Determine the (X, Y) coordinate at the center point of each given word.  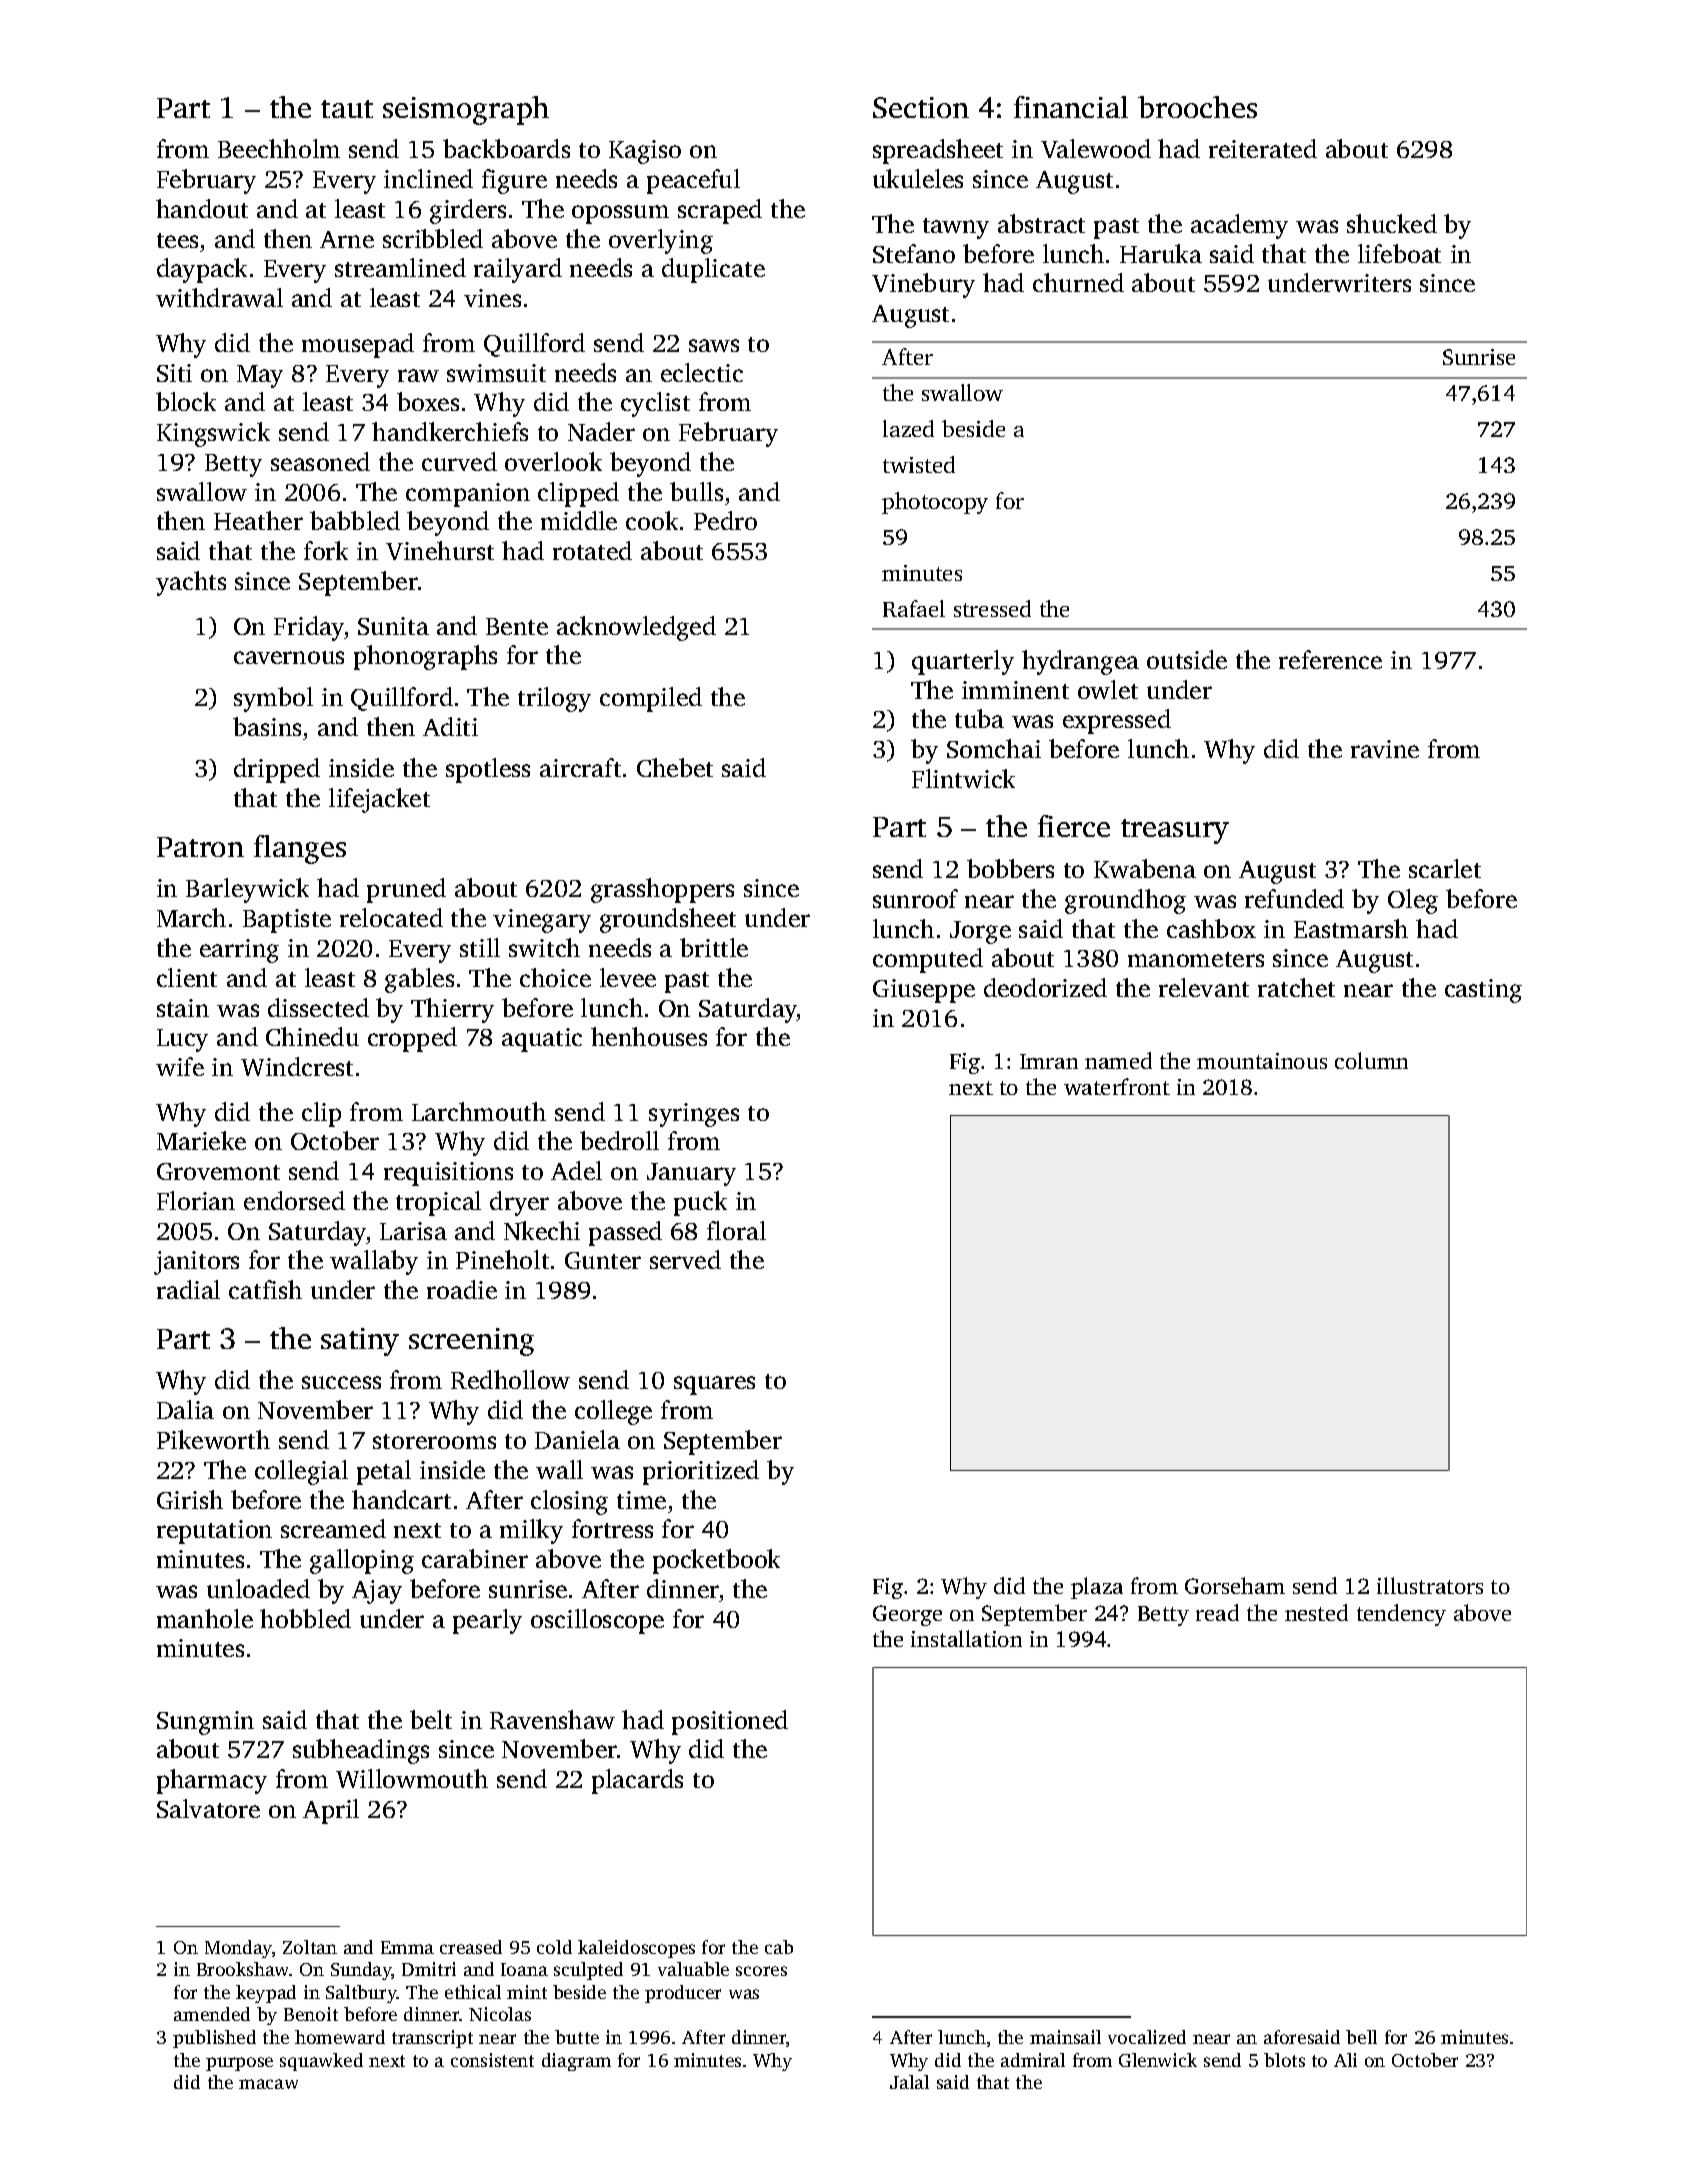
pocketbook (716, 1561)
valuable (693, 1969)
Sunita (393, 626)
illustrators (1430, 1585)
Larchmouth (479, 1111)
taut (347, 109)
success (341, 1382)
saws (714, 345)
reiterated (1263, 148)
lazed (908, 428)
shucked (1392, 223)
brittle (714, 947)
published (214, 2039)
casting (1483, 991)
